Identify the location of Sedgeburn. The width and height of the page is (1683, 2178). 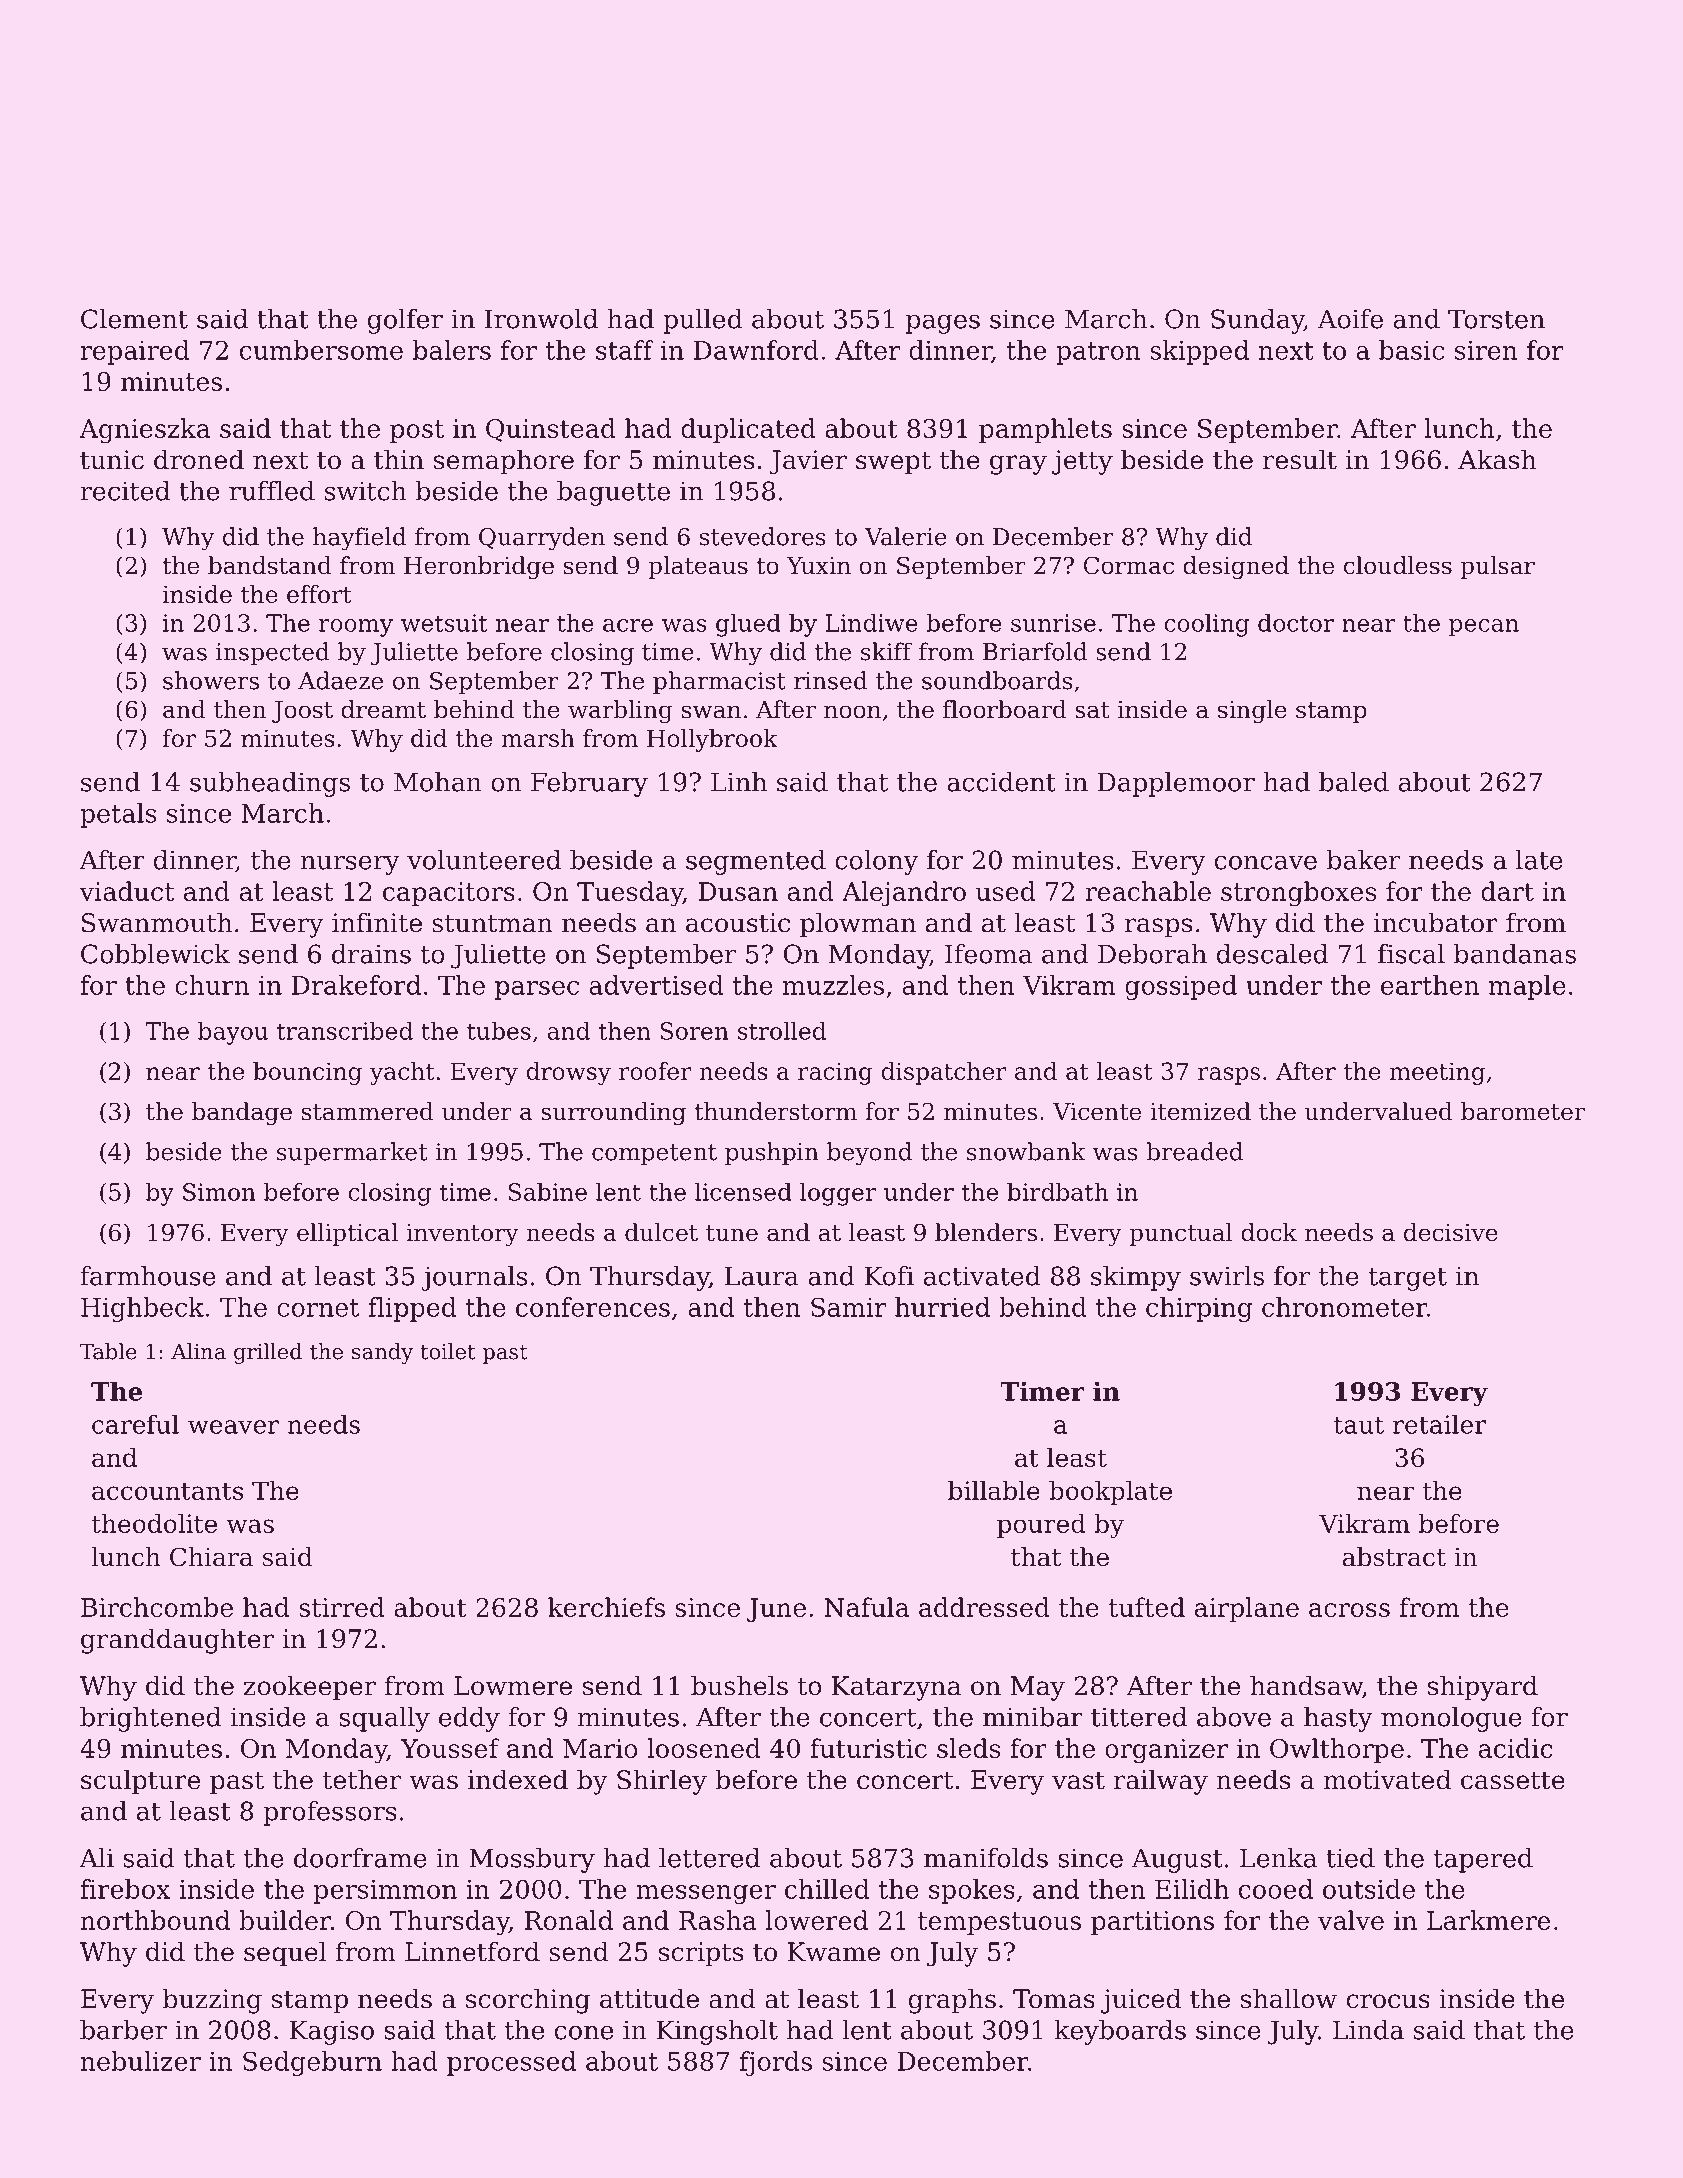
(312, 2063).
